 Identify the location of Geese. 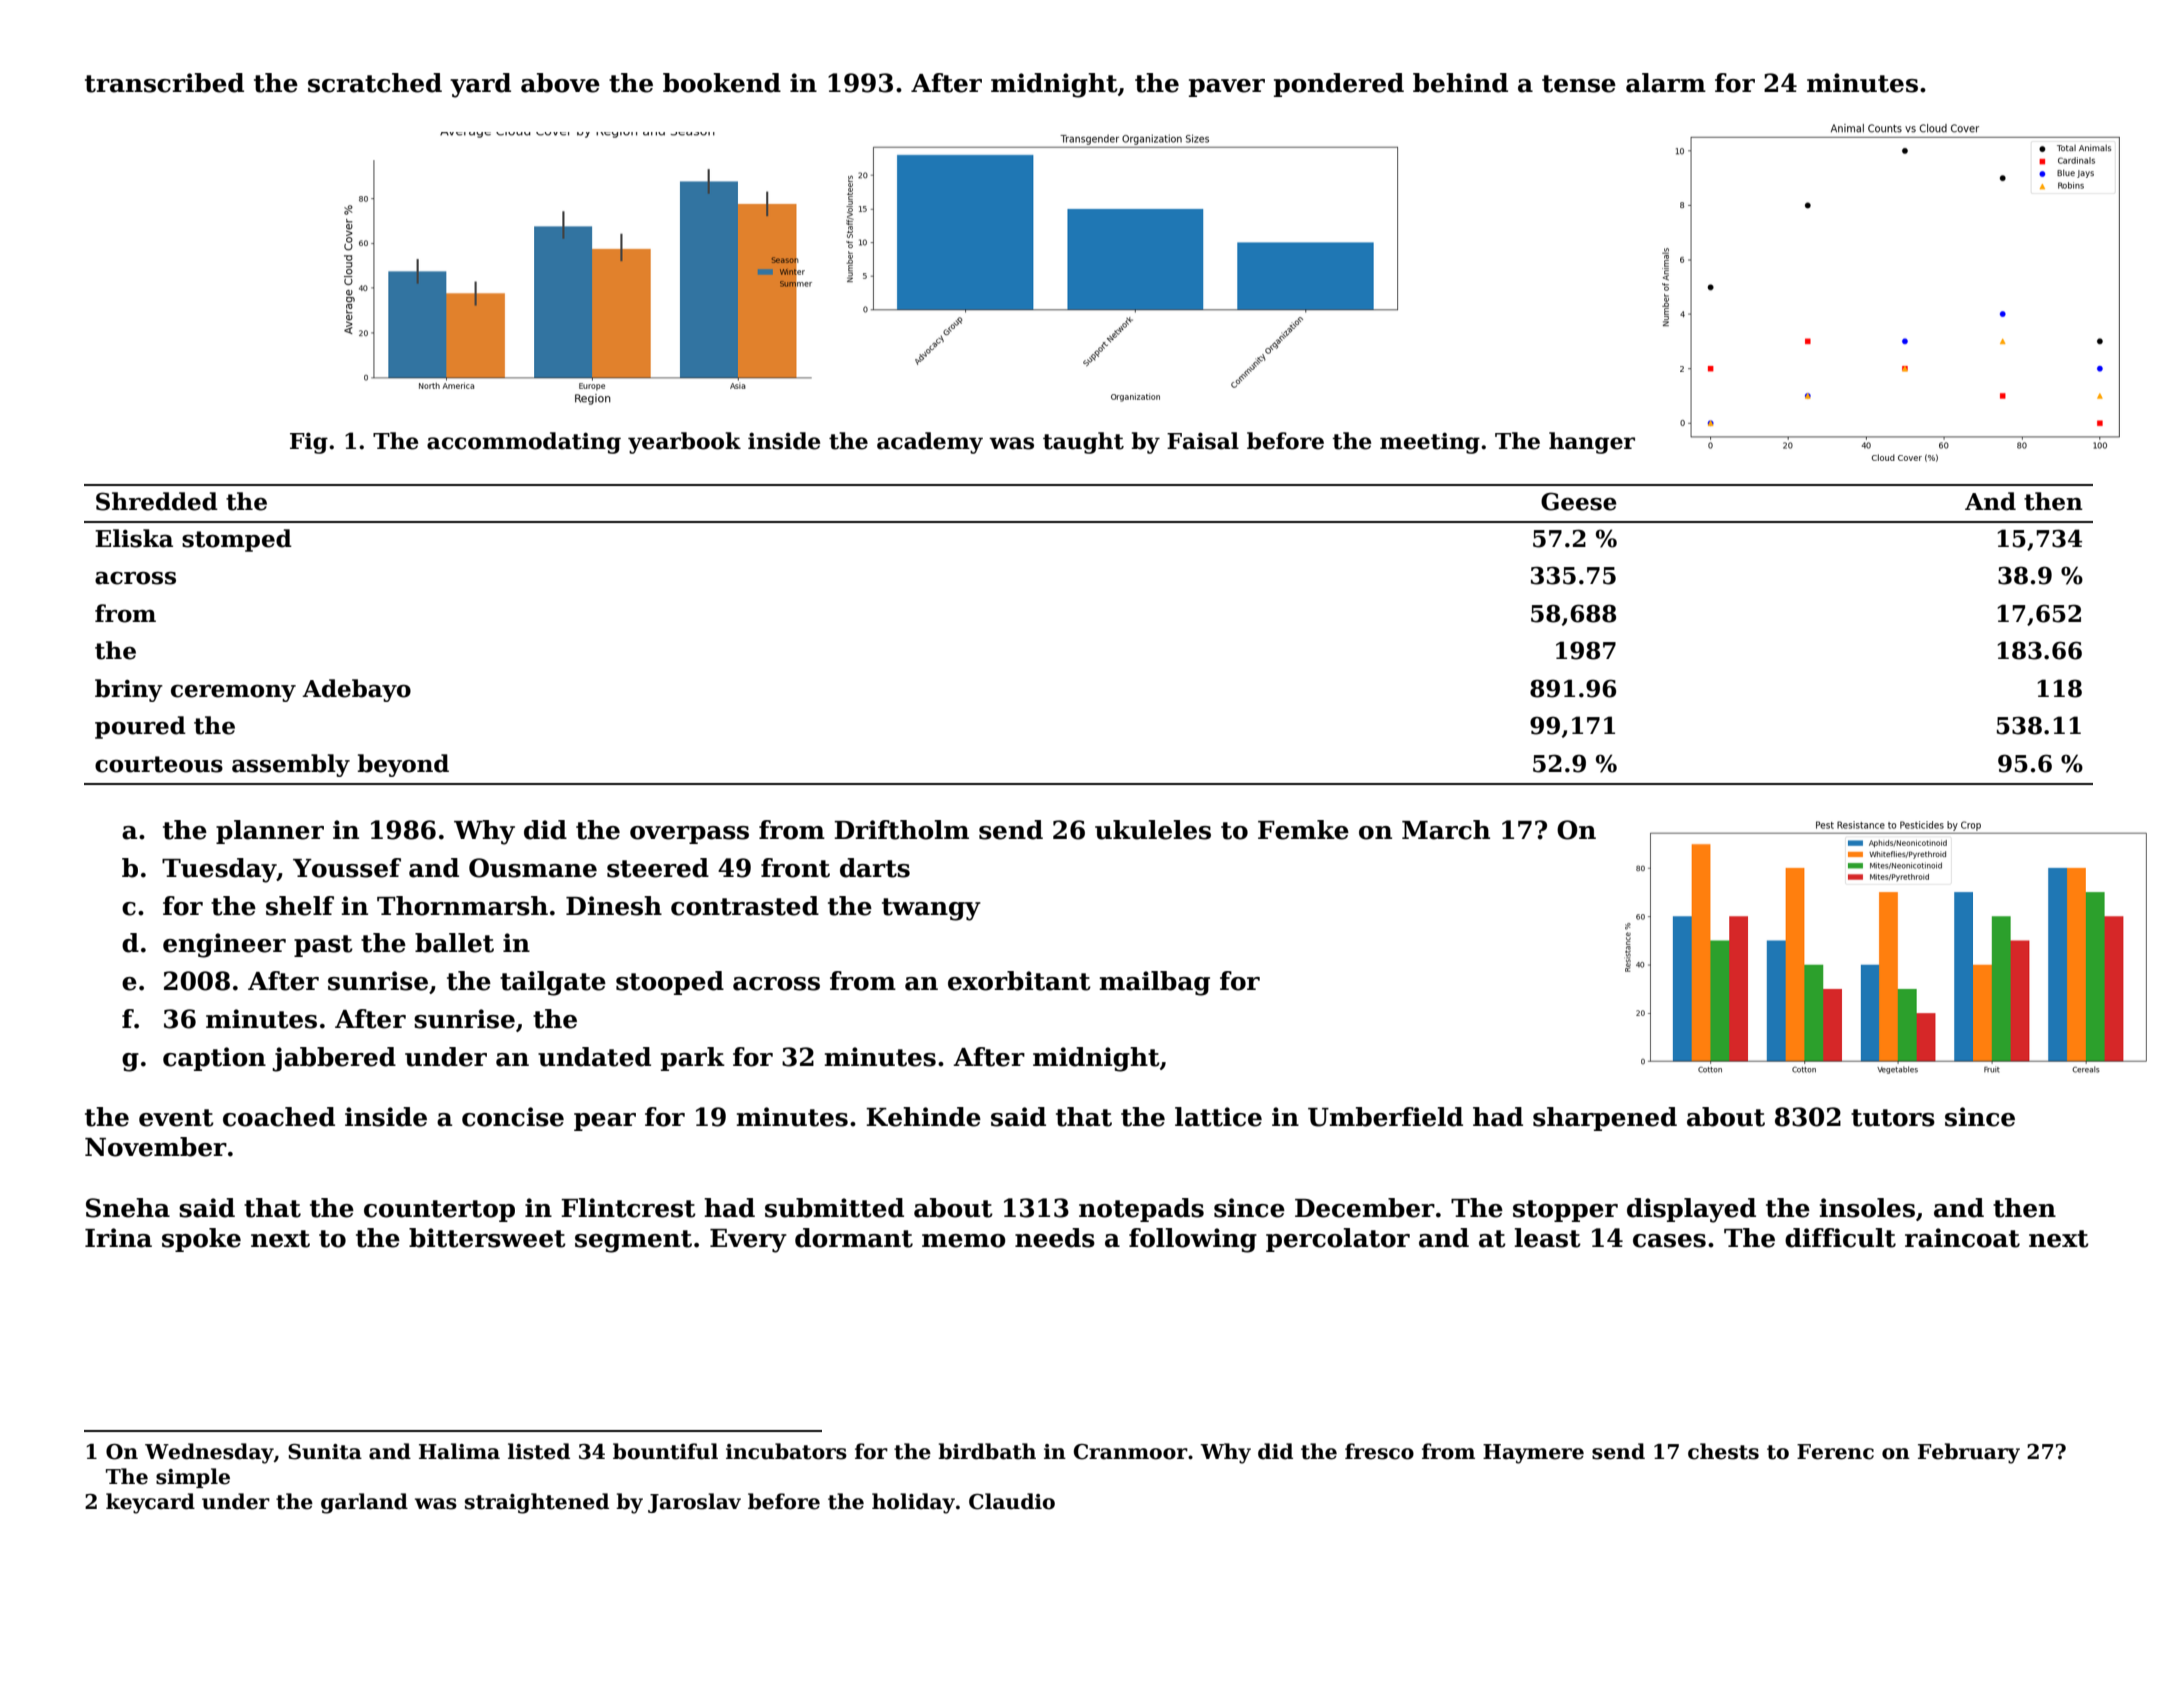
(1579, 501).
